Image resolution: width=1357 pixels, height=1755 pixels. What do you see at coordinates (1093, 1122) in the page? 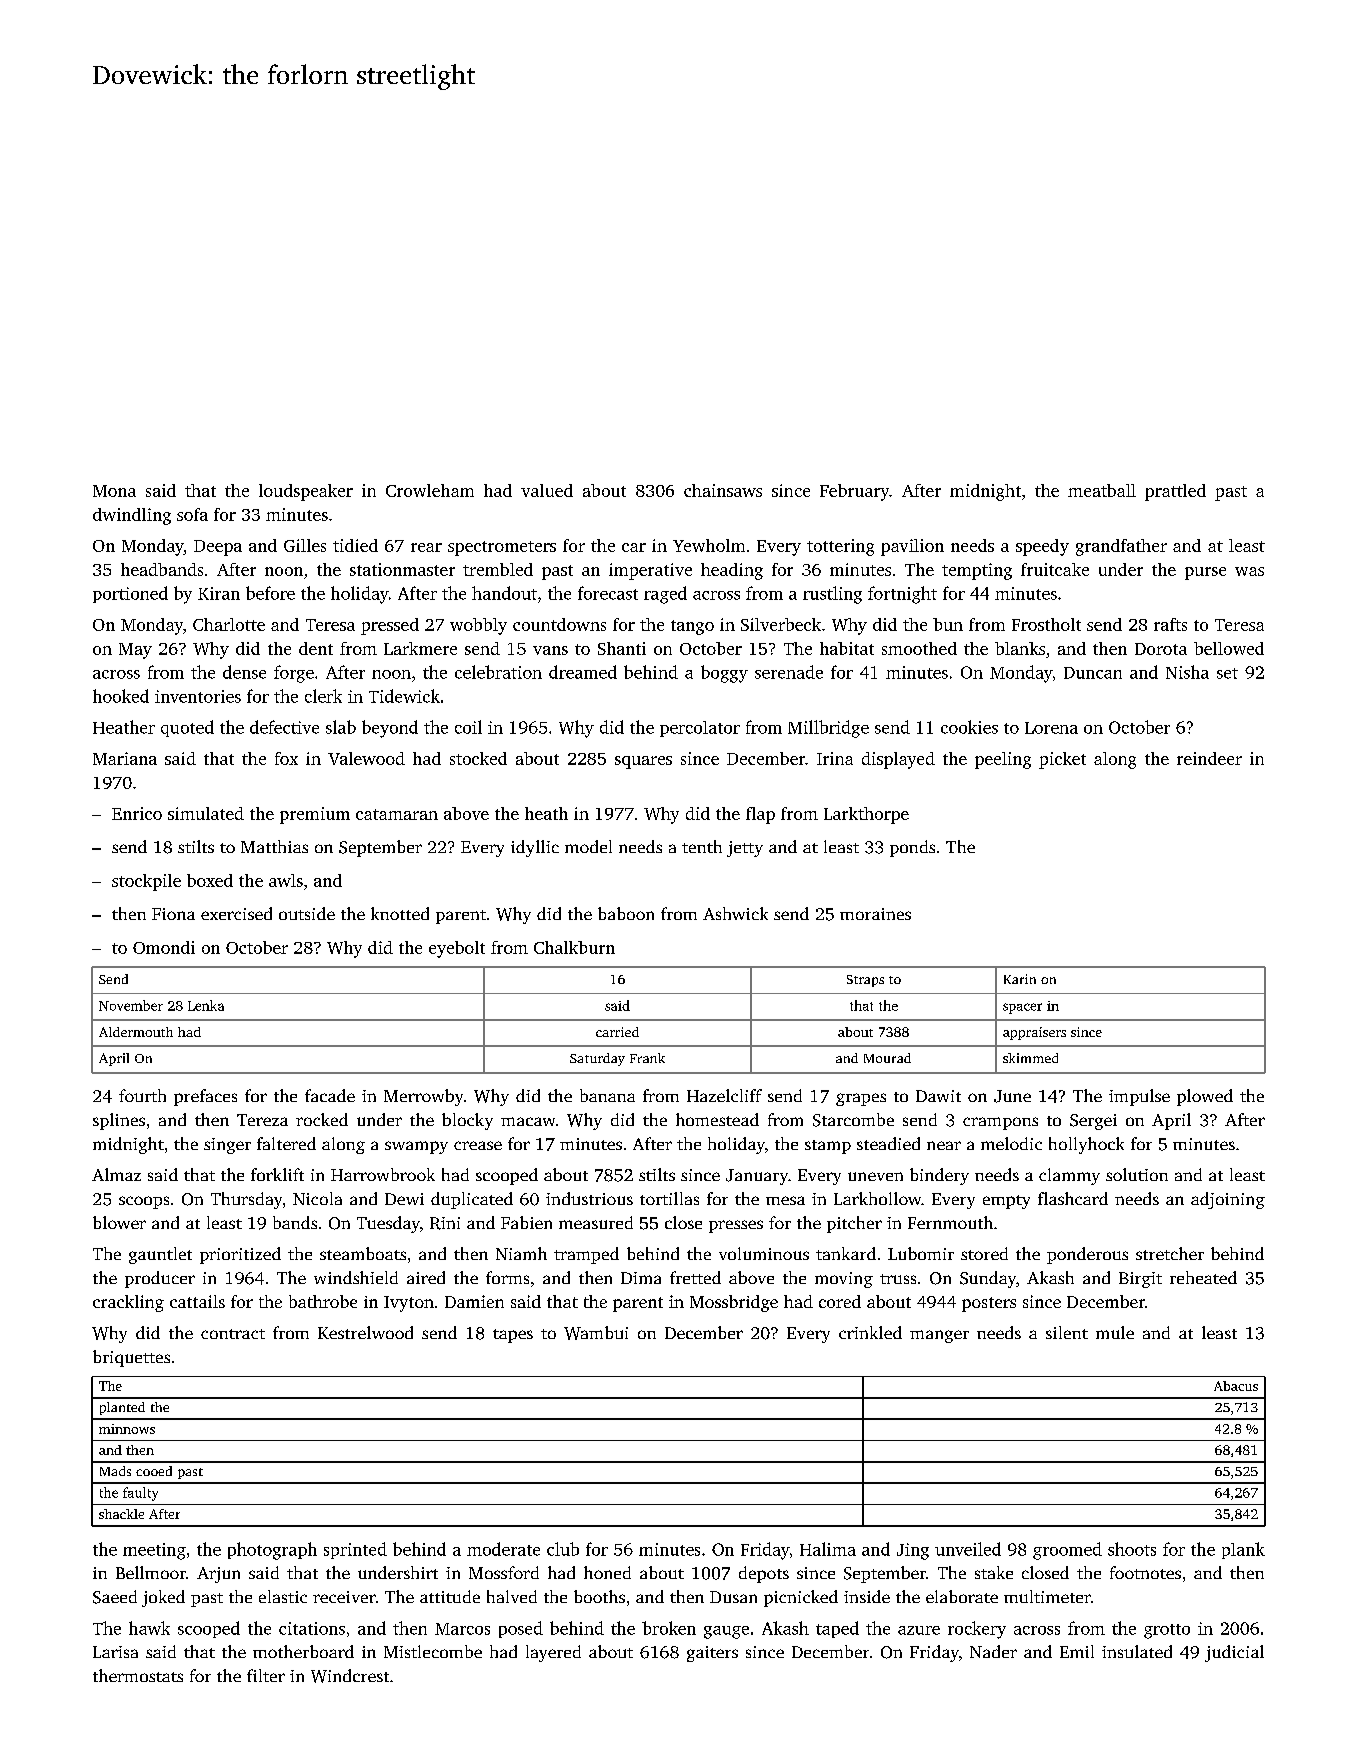
I see `Sergei` at bounding box center [1093, 1122].
